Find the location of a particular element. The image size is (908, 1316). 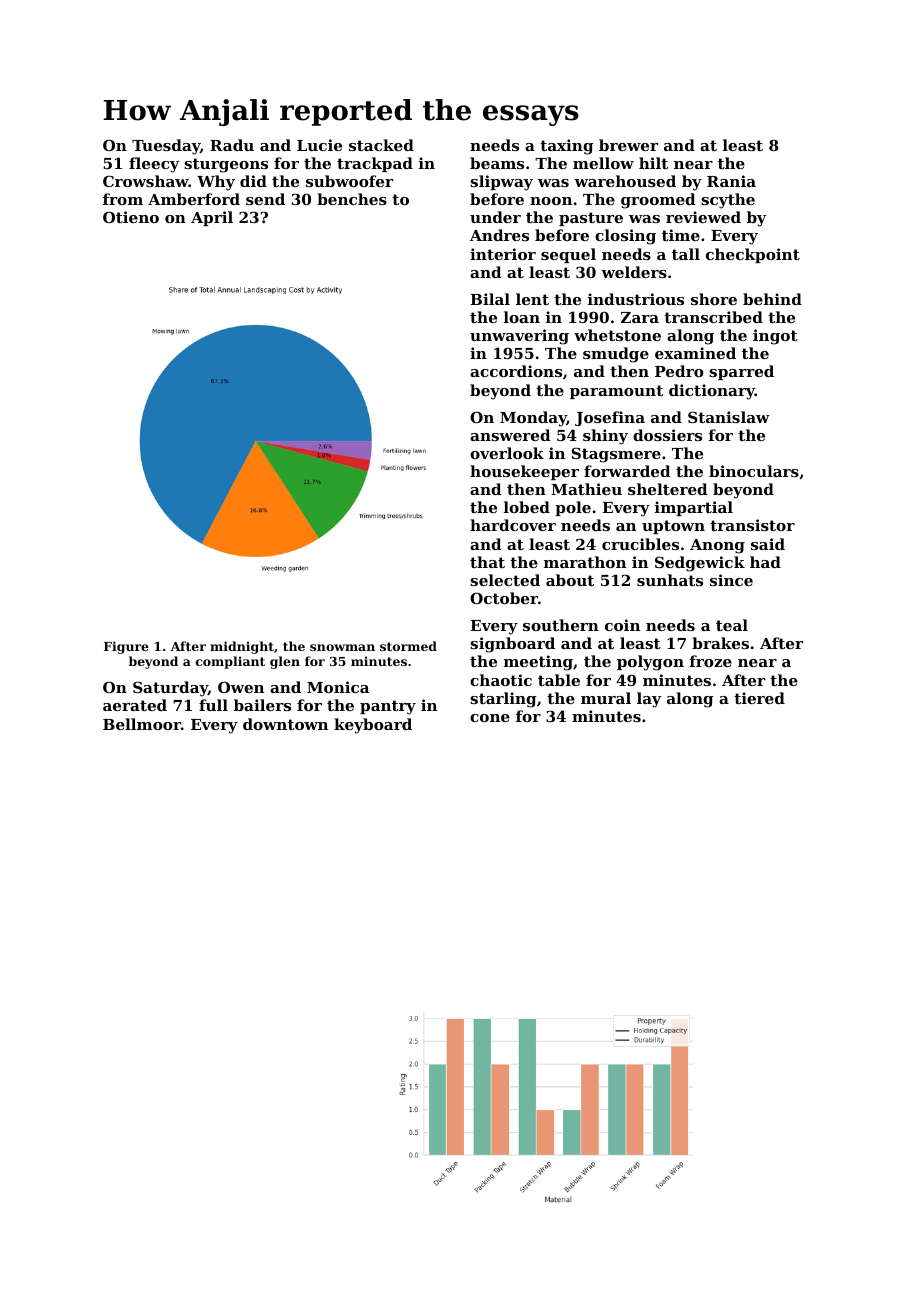

Otieno is located at coordinates (131, 217).
